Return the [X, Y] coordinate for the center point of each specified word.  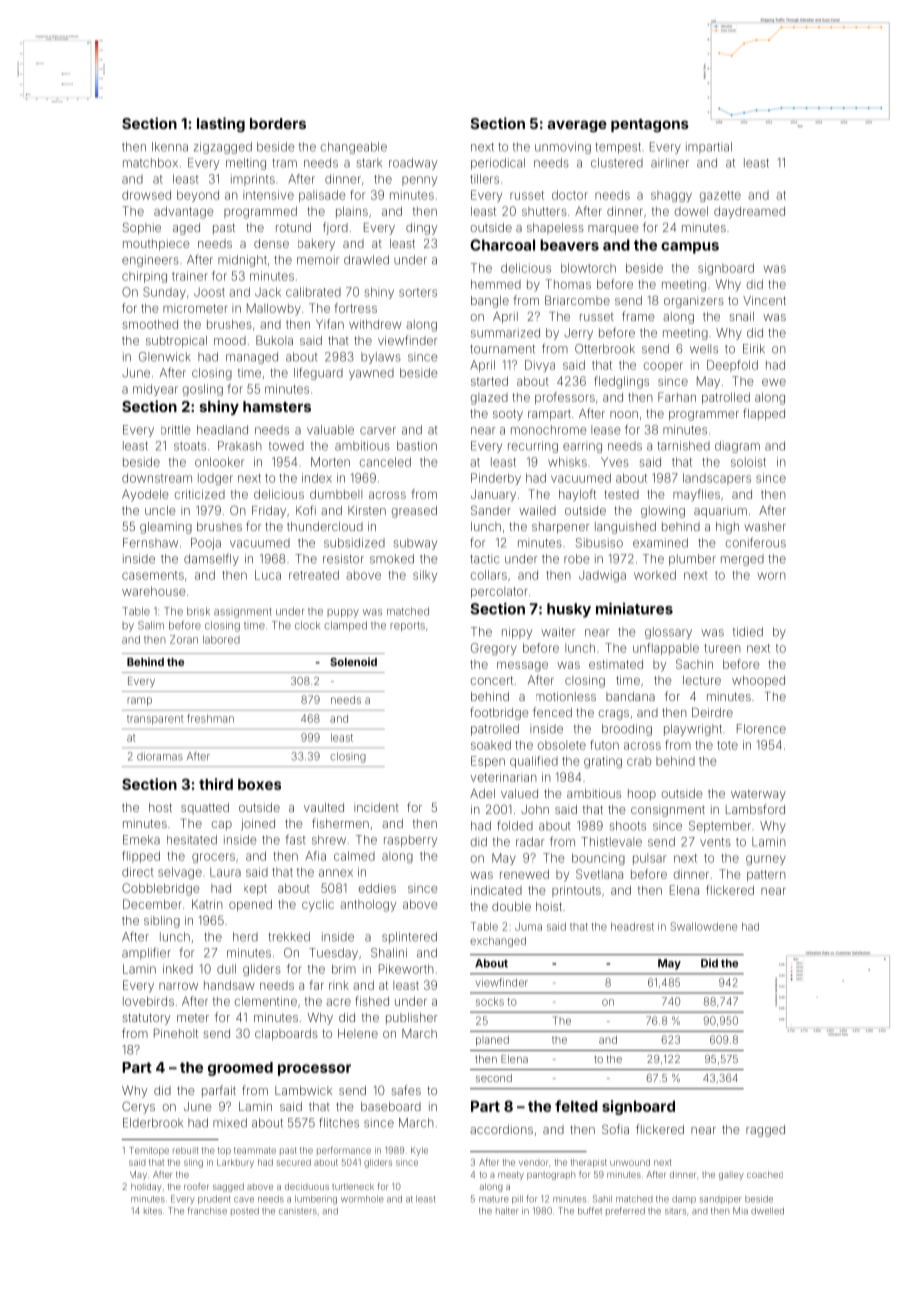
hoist [549, 906]
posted [245, 1211]
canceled [385, 462]
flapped [764, 414]
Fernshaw [150, 543]
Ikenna [170, 147]
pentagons [650, 125]
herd [245, 937]
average [577, 126]
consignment [668, 811]
